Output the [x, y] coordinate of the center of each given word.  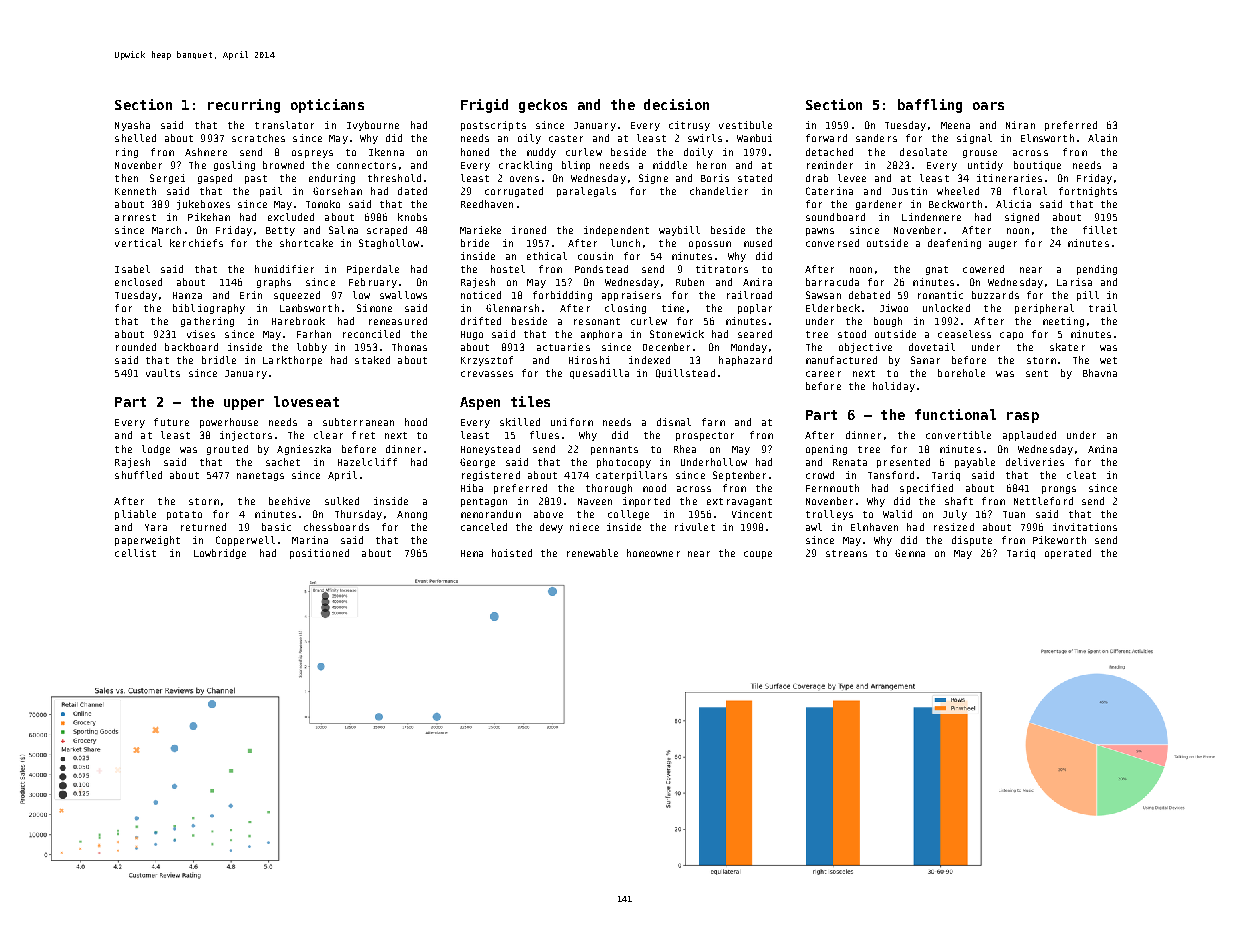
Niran [1020, 125]
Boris [715, 178]
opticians [327, 106]
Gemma [910, 553]
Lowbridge [220, 554]
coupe [758, 555]
